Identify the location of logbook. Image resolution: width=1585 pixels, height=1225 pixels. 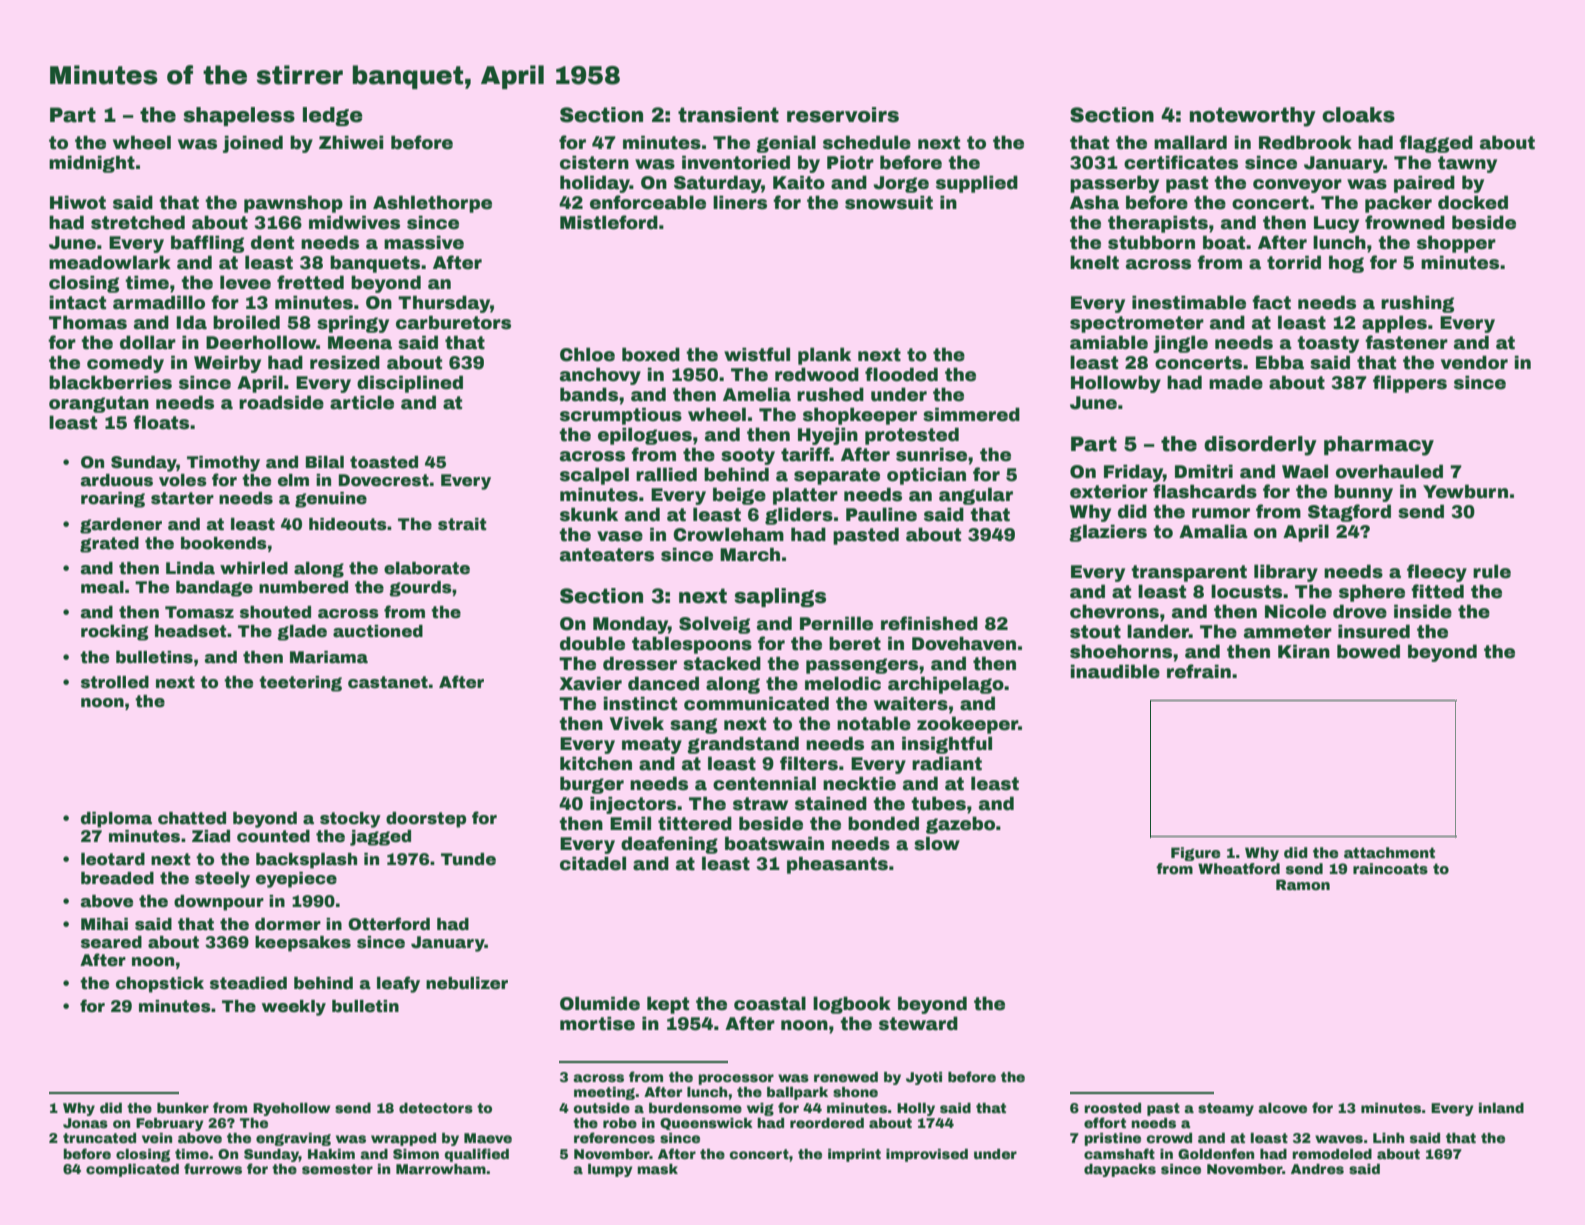
(852, 1005).
